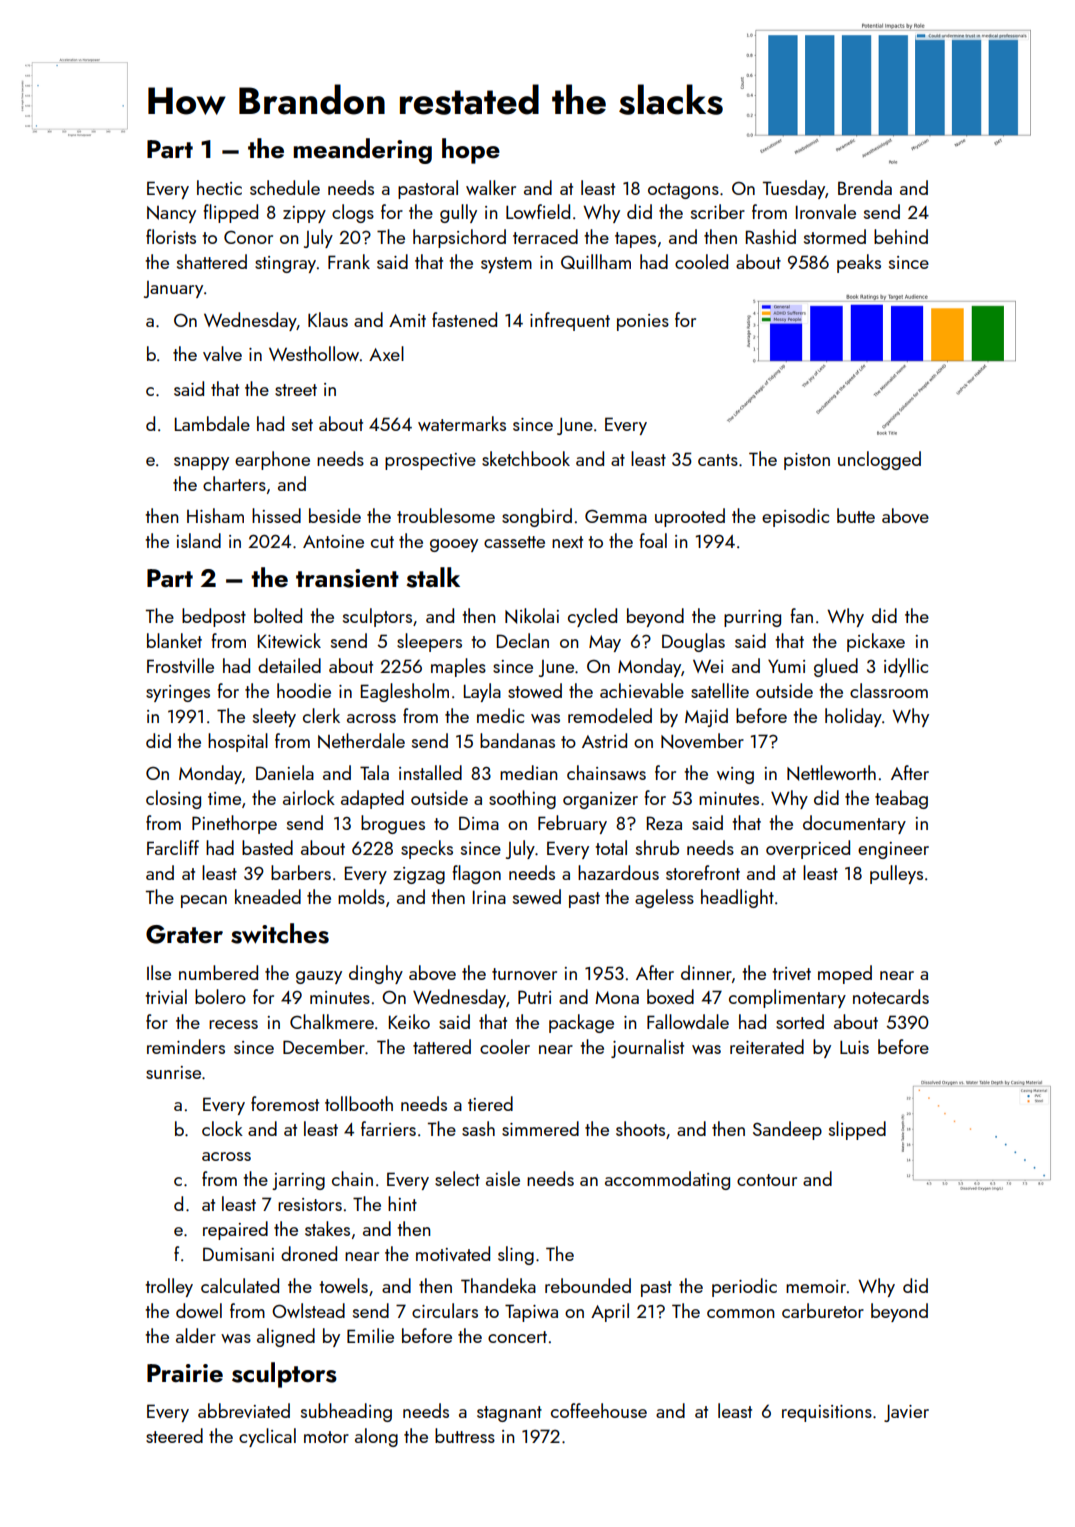 The image size is (1075, 1527). I want to click on fastened, so click(464, 319).
